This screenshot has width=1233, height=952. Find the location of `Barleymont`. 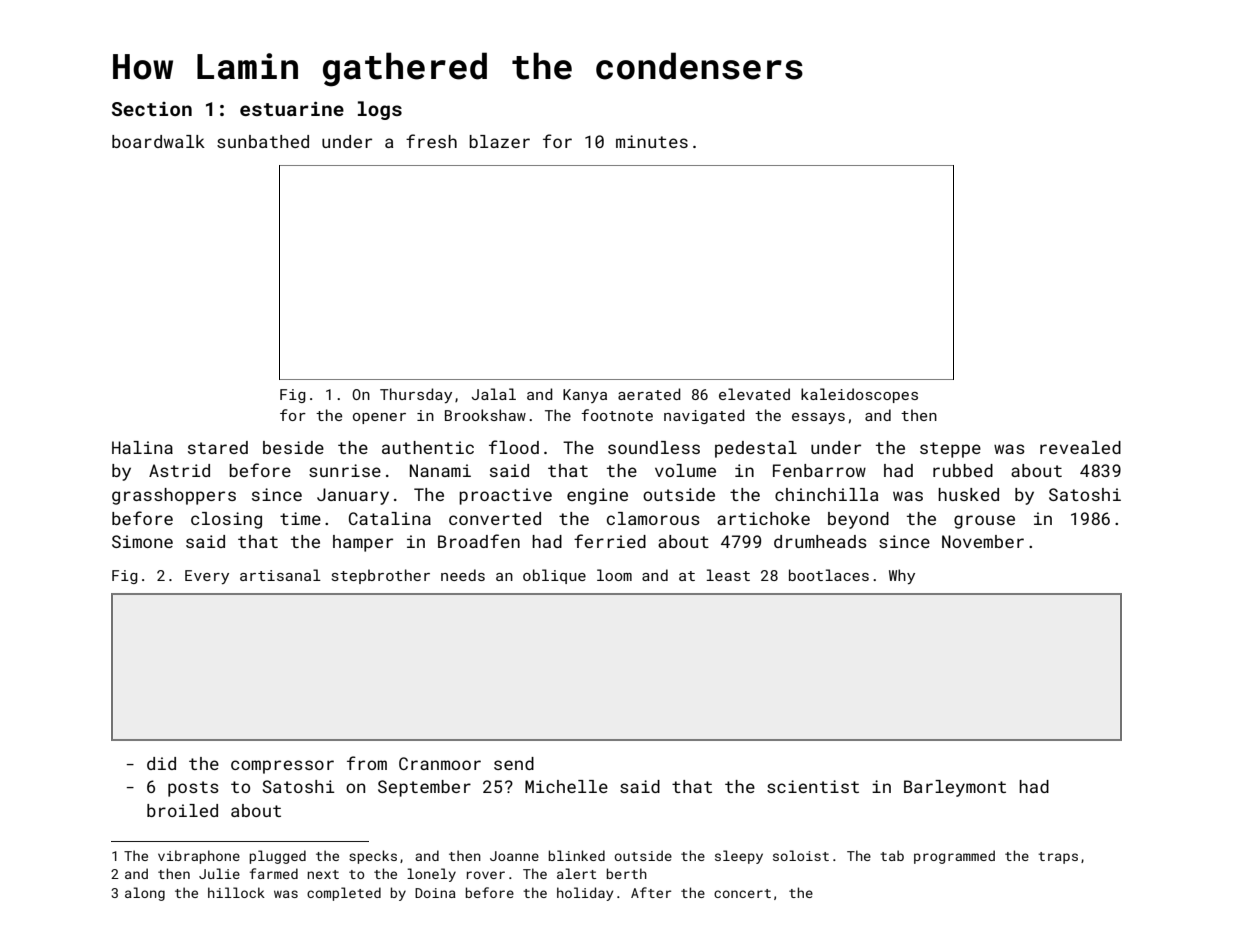

Barleymont is located at coordinates (955, 788).
